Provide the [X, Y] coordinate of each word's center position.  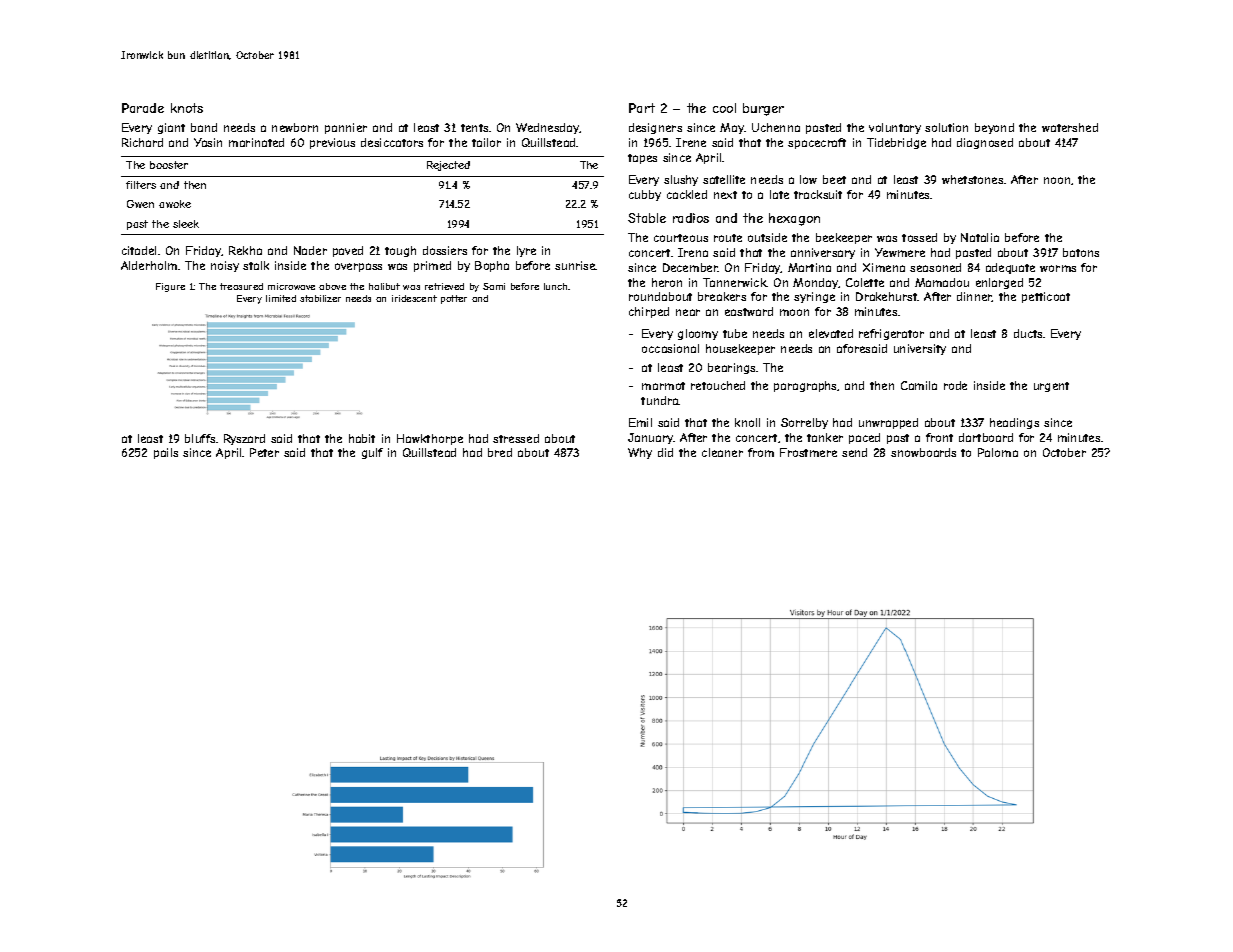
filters [141, 185]
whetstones [972, 179]
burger [763, 109]
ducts [1028, 333]
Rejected [448, 166]
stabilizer [320, 298]
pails [166, 453]
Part [642, 108]
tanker [825, 437]
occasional [670, 348]
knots [187, 108]
